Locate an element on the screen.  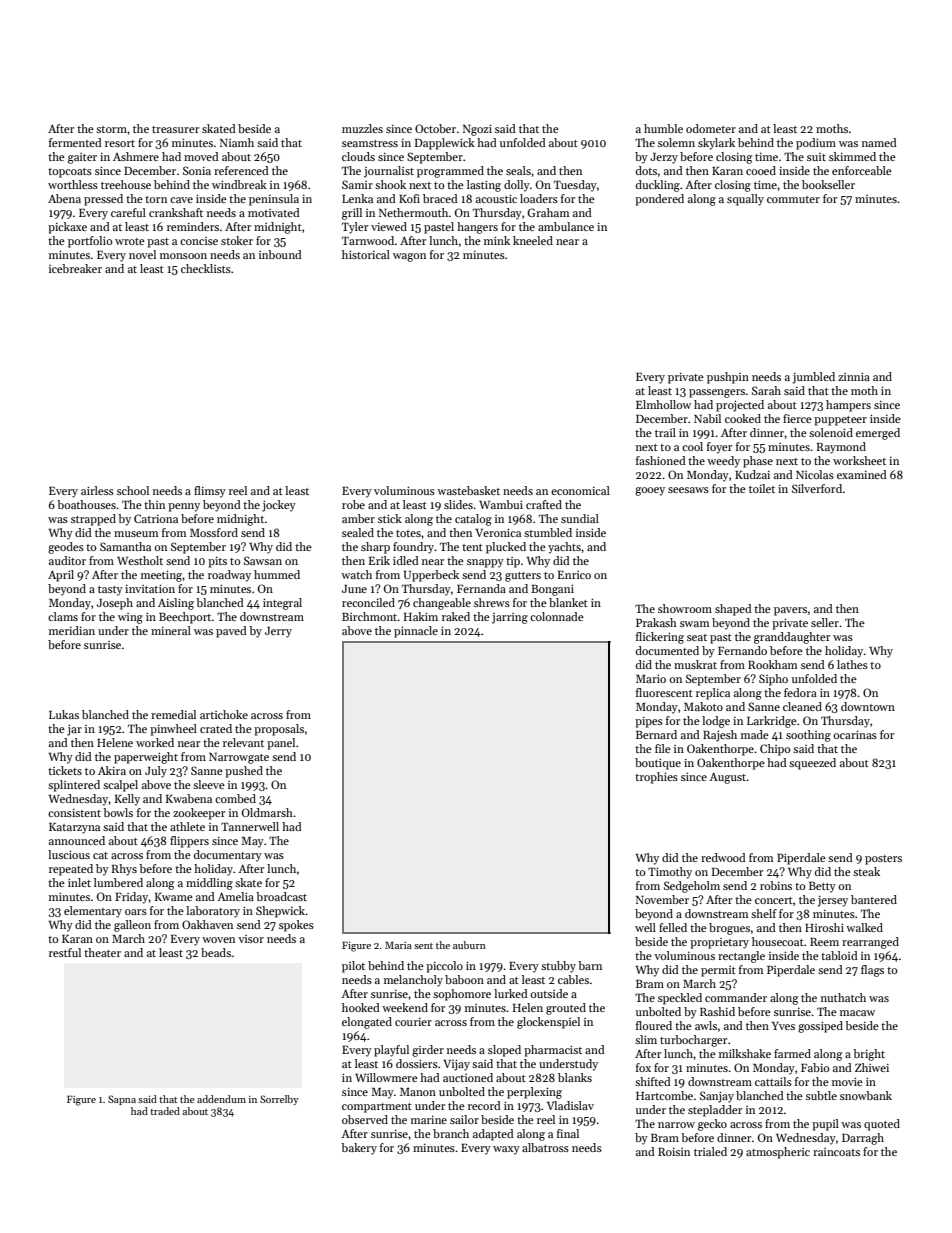
Ngozi is located at coordinates (477, 130).
